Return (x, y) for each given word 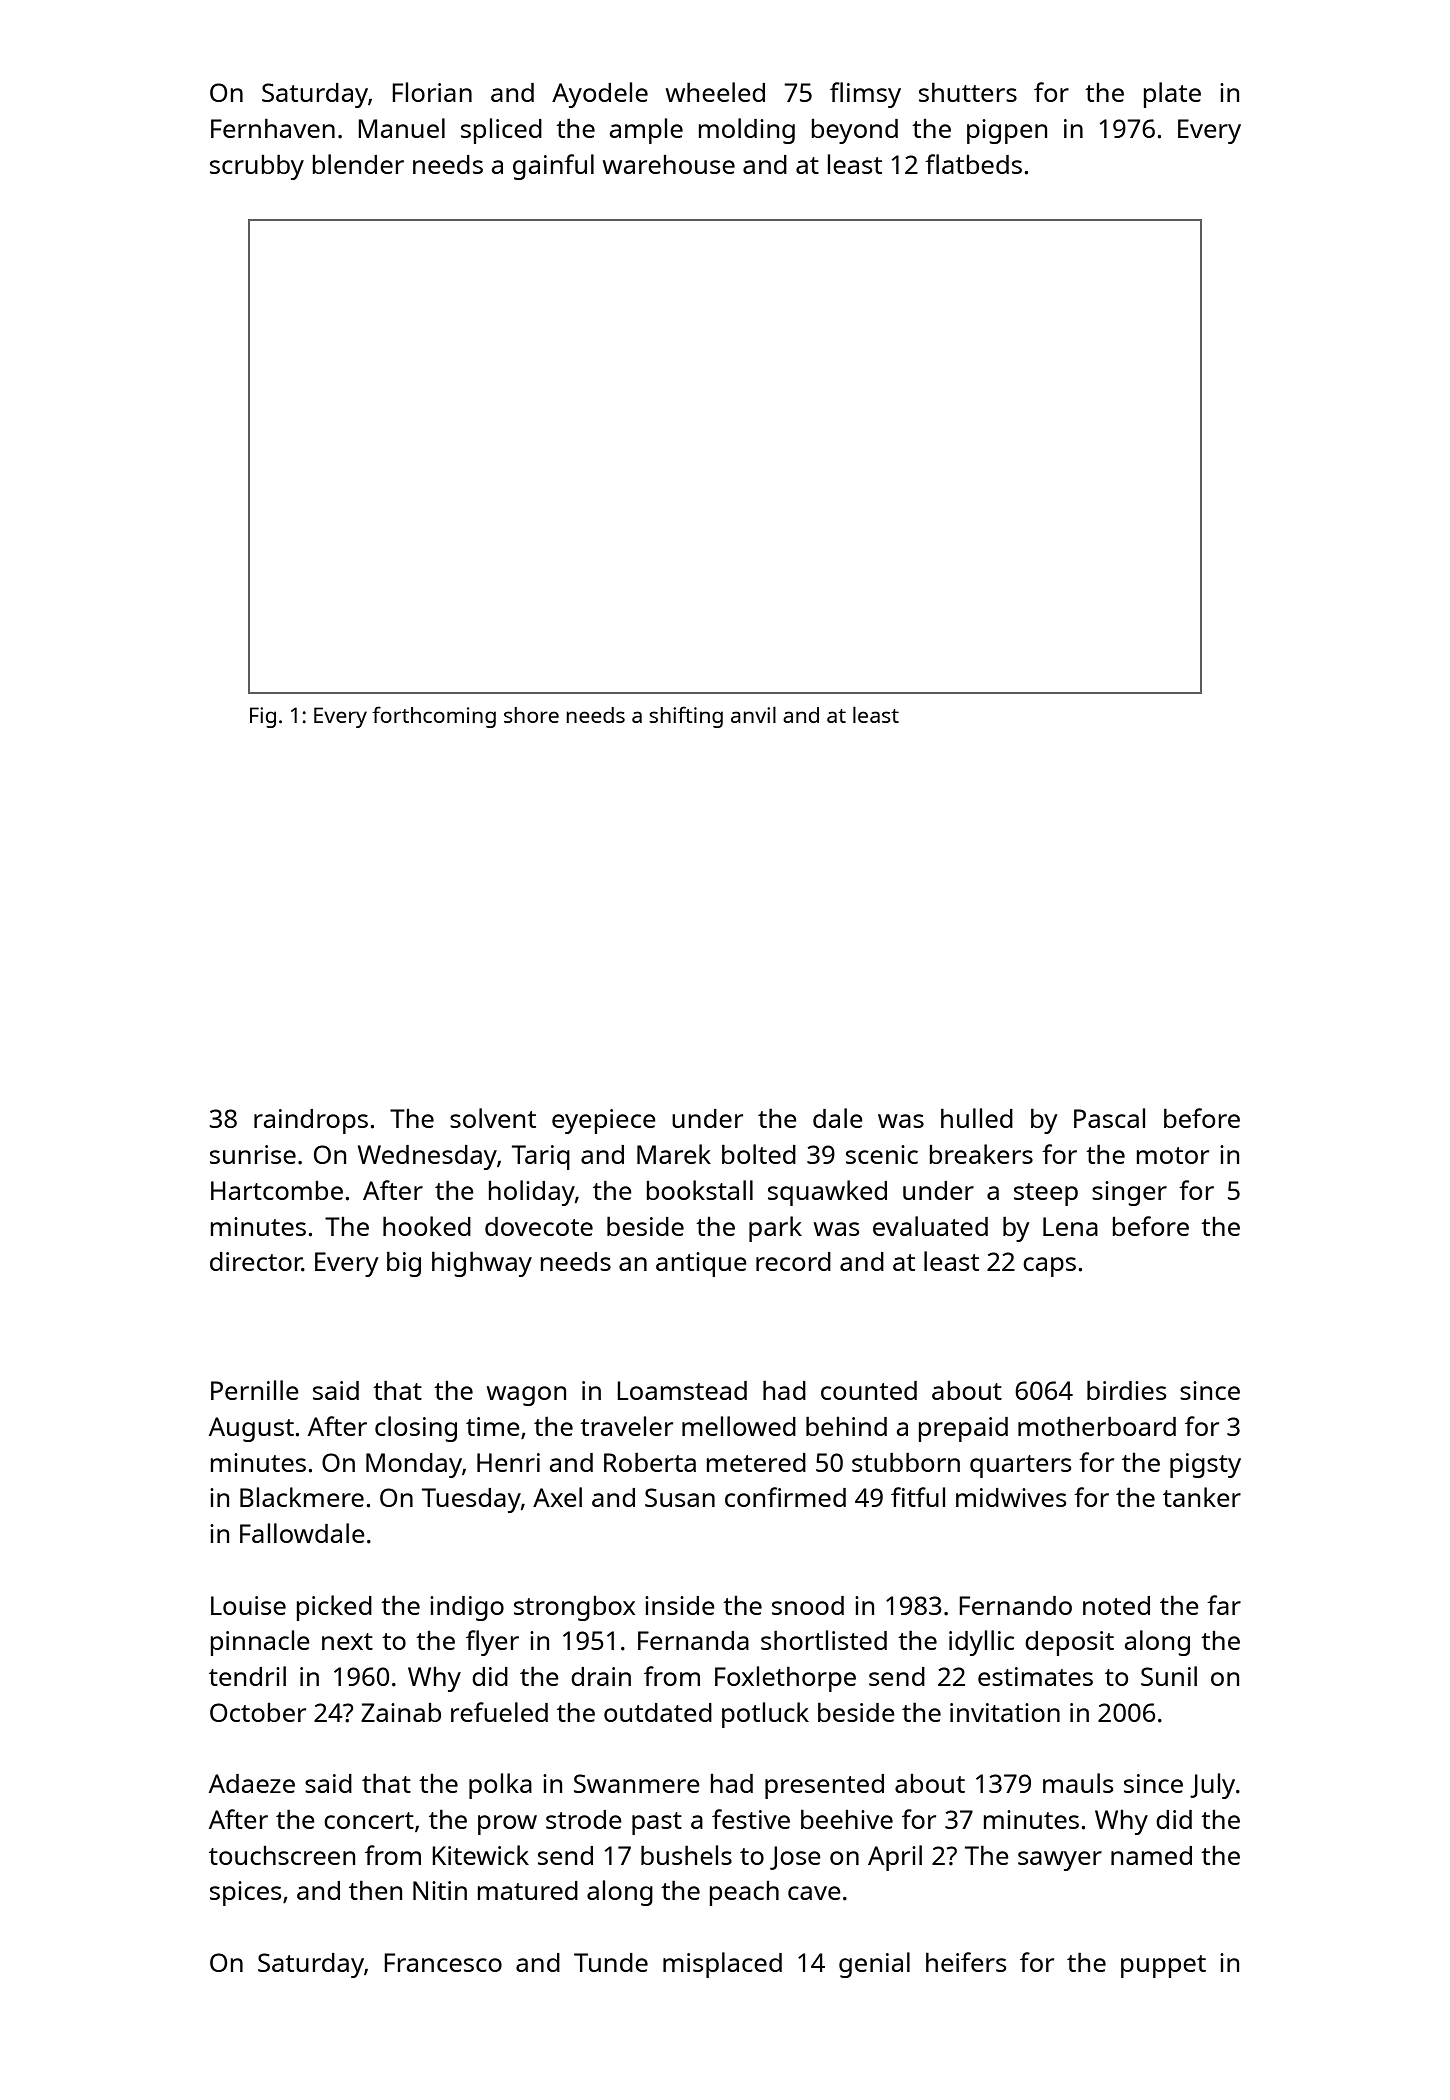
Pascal (1109, 1118)
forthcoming (434, 717)
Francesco (443, 1962)
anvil (753, 715)
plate (1172, 95)
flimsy (865, 95)
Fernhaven (273, 128)
